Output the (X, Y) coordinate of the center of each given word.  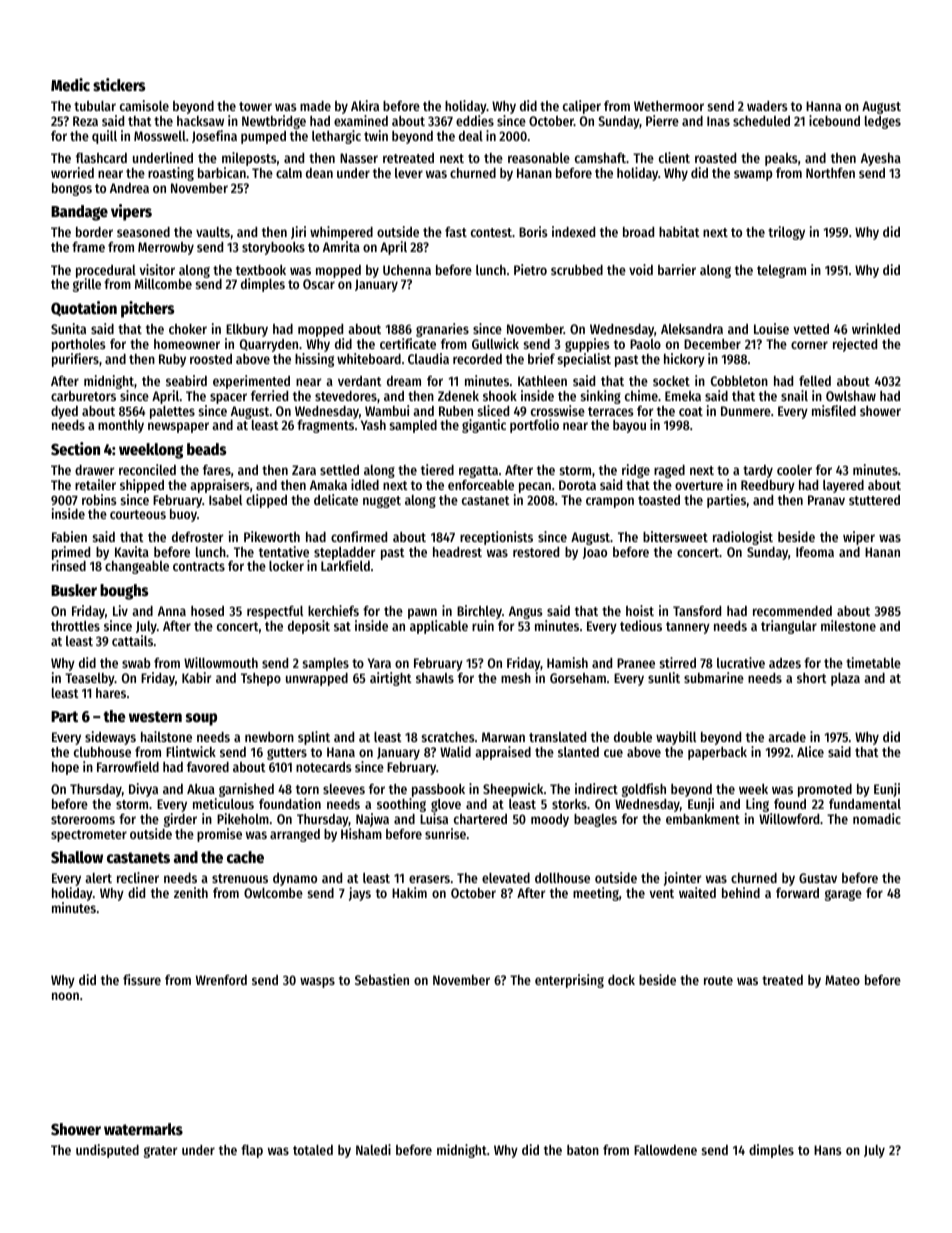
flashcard (101, 158)
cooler (794, 470)
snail (794, 395)
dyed (64, 412)
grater (160, 1152)
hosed (207, 611)
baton (583, 1150)
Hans (828, 1150)
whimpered (341, 233)
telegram (781, 271)
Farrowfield (128, 766)
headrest (457, 552)
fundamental (865, 804)
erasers (429, 879)
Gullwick (495, 343)
